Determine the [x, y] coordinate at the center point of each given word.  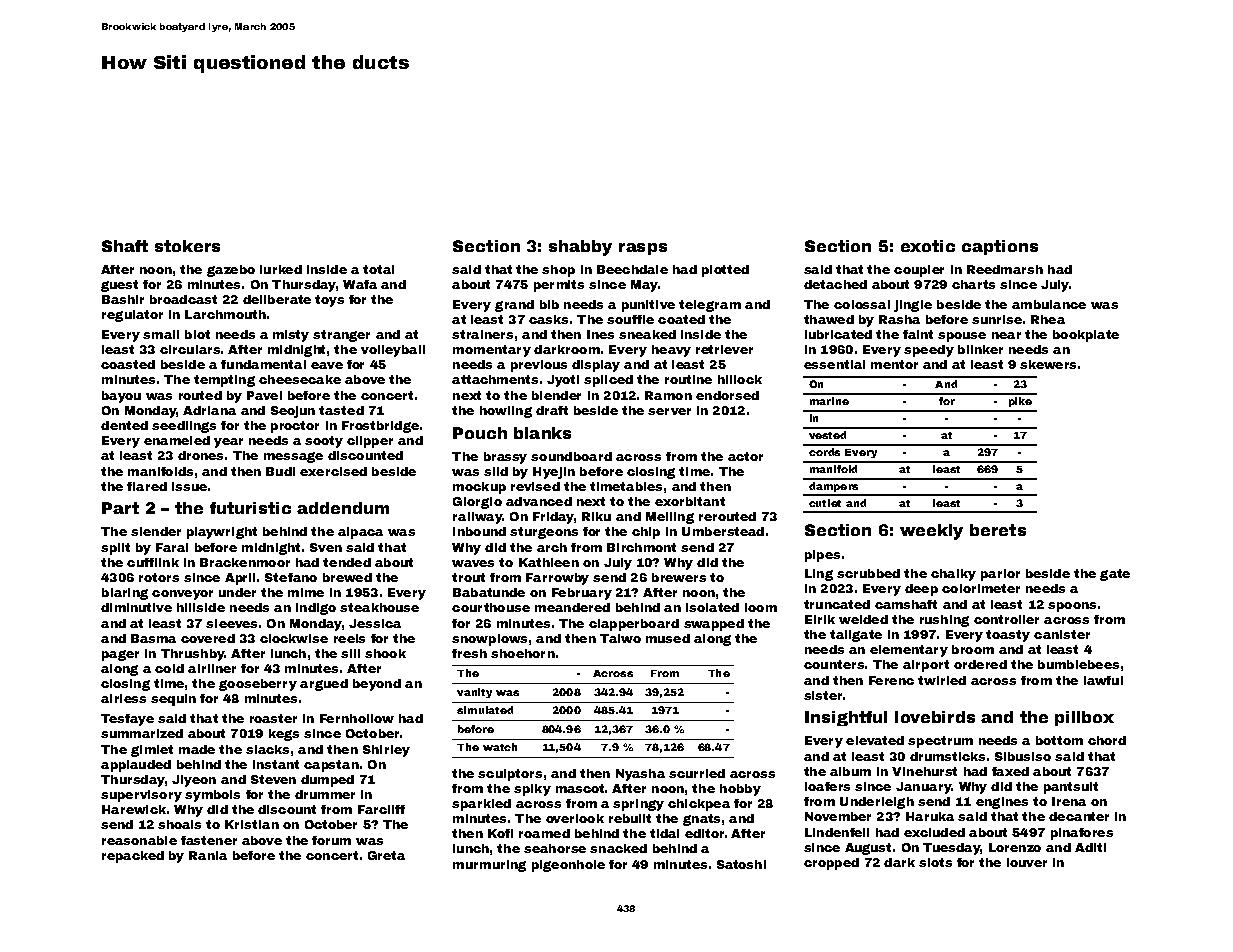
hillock [740, 379]
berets [998, 530]
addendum [343, 508]
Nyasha [640, 775]
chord [1107, 740]
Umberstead [723, 531]
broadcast [183, 299]
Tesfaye [127, 720]
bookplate [1086, 336]
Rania [208, 855]
